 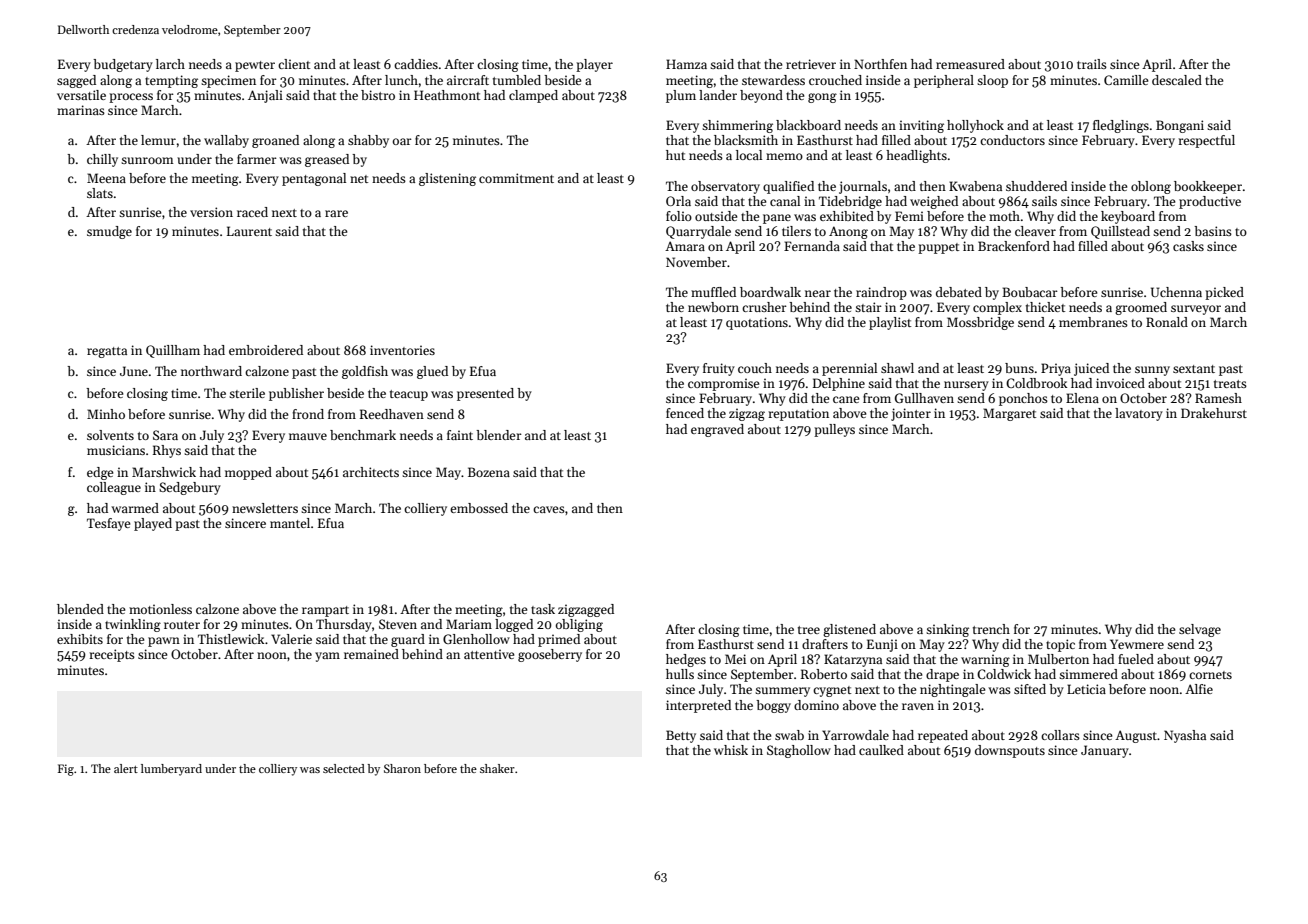 I want to click on picked, so click(x=1224, y=293).
